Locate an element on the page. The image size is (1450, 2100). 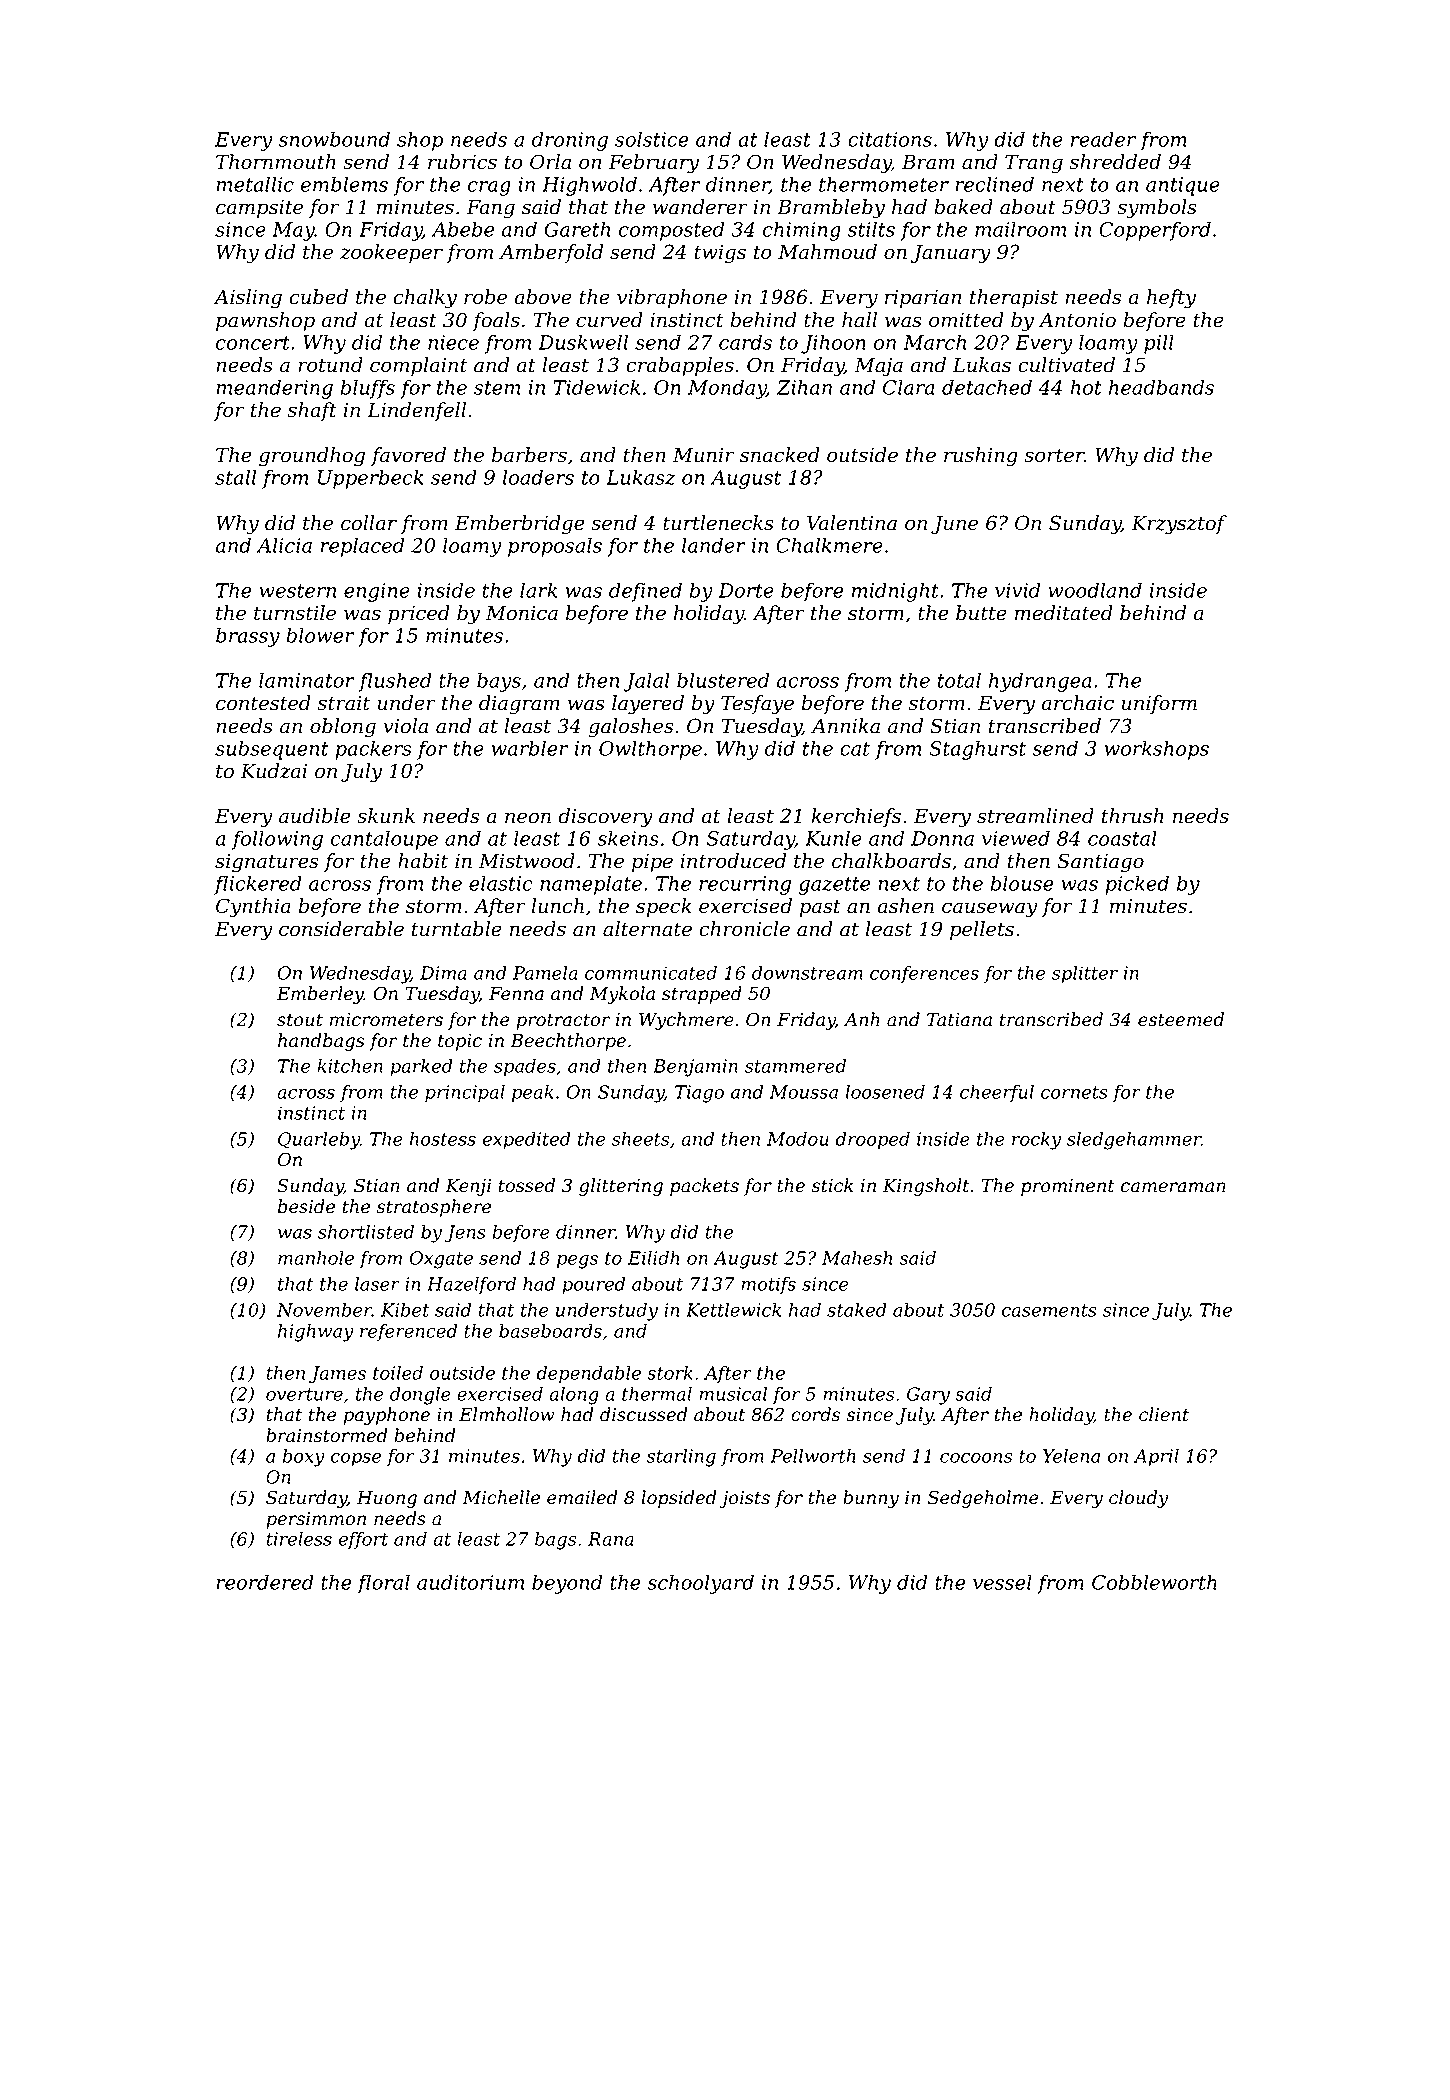
splitter is located at coordinates (1085, 975).
